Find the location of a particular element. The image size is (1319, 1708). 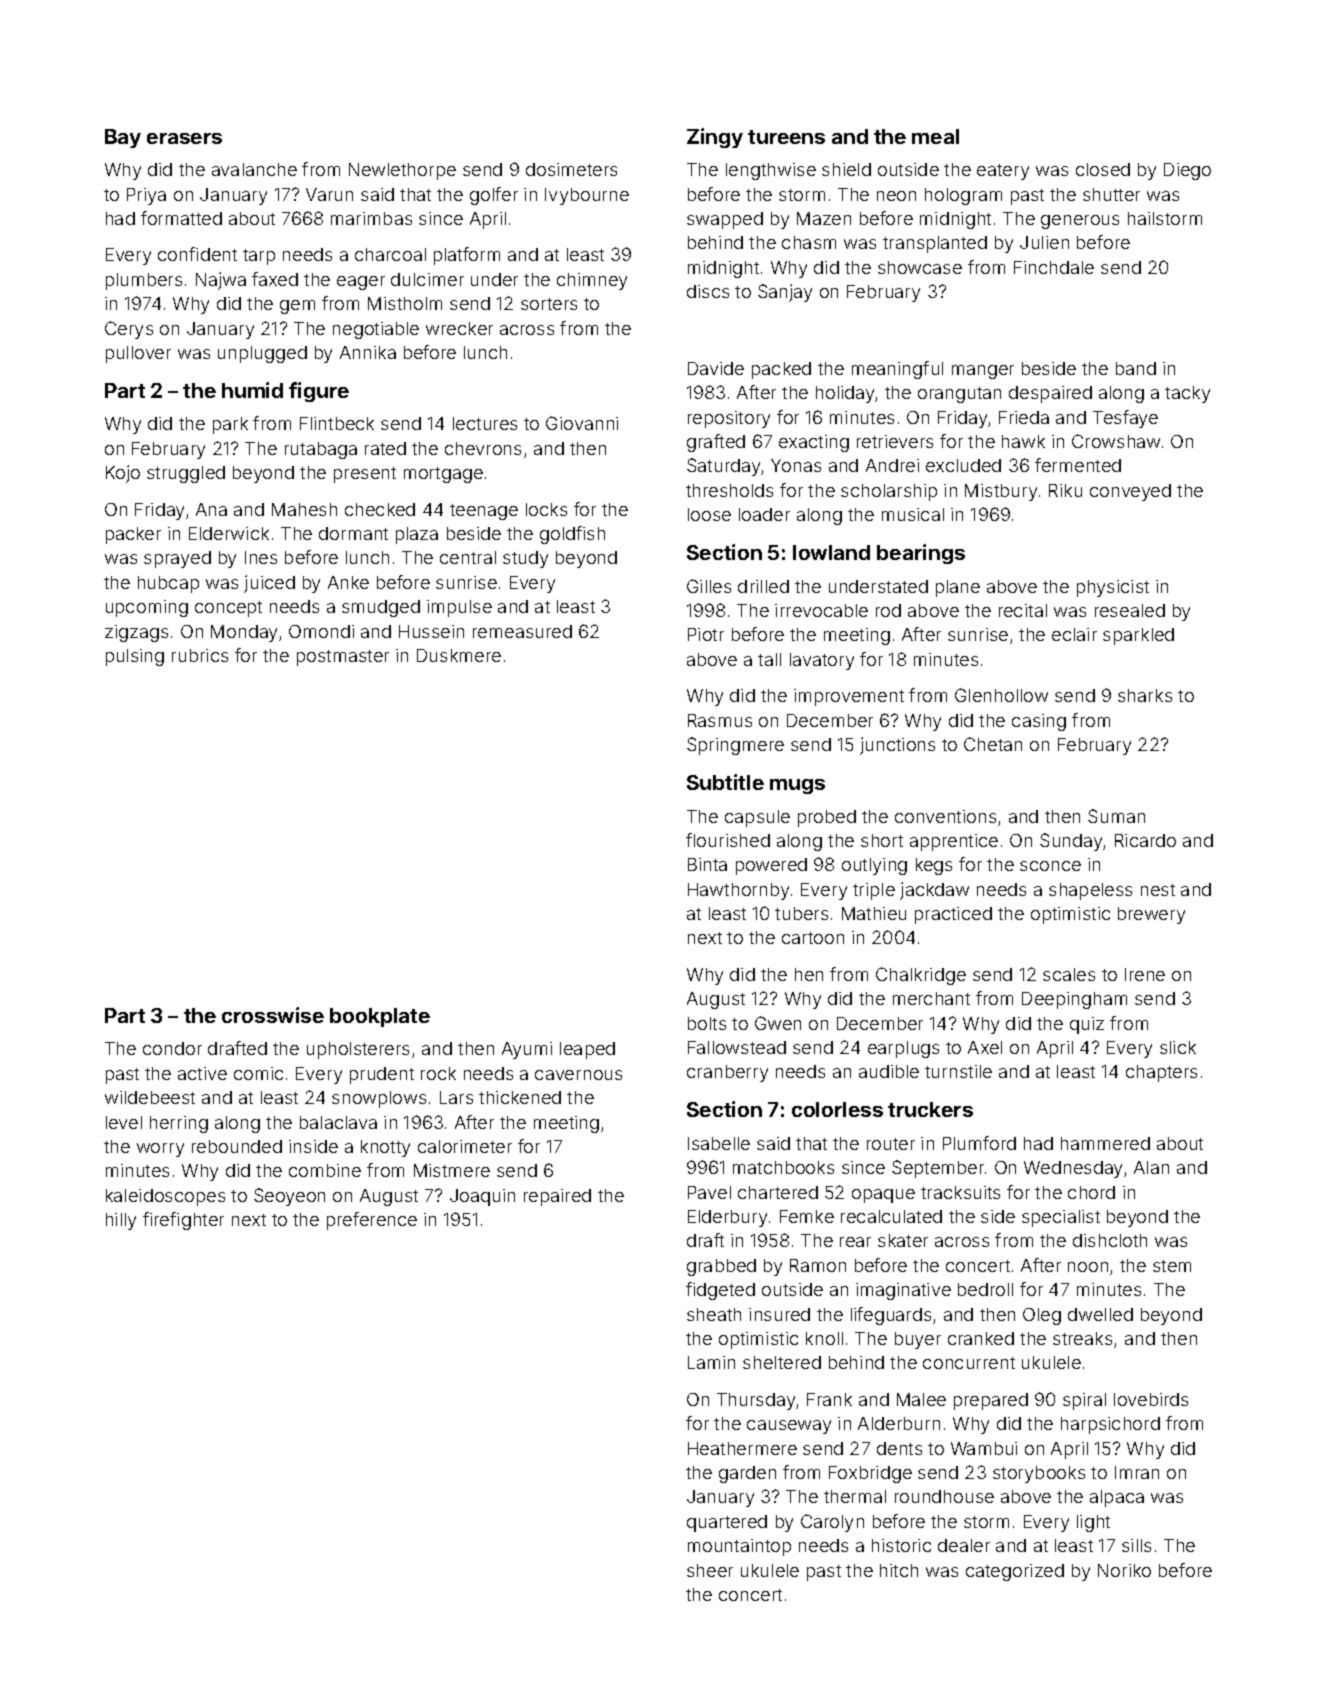

sills is located at coordinates (1136, 1545).
